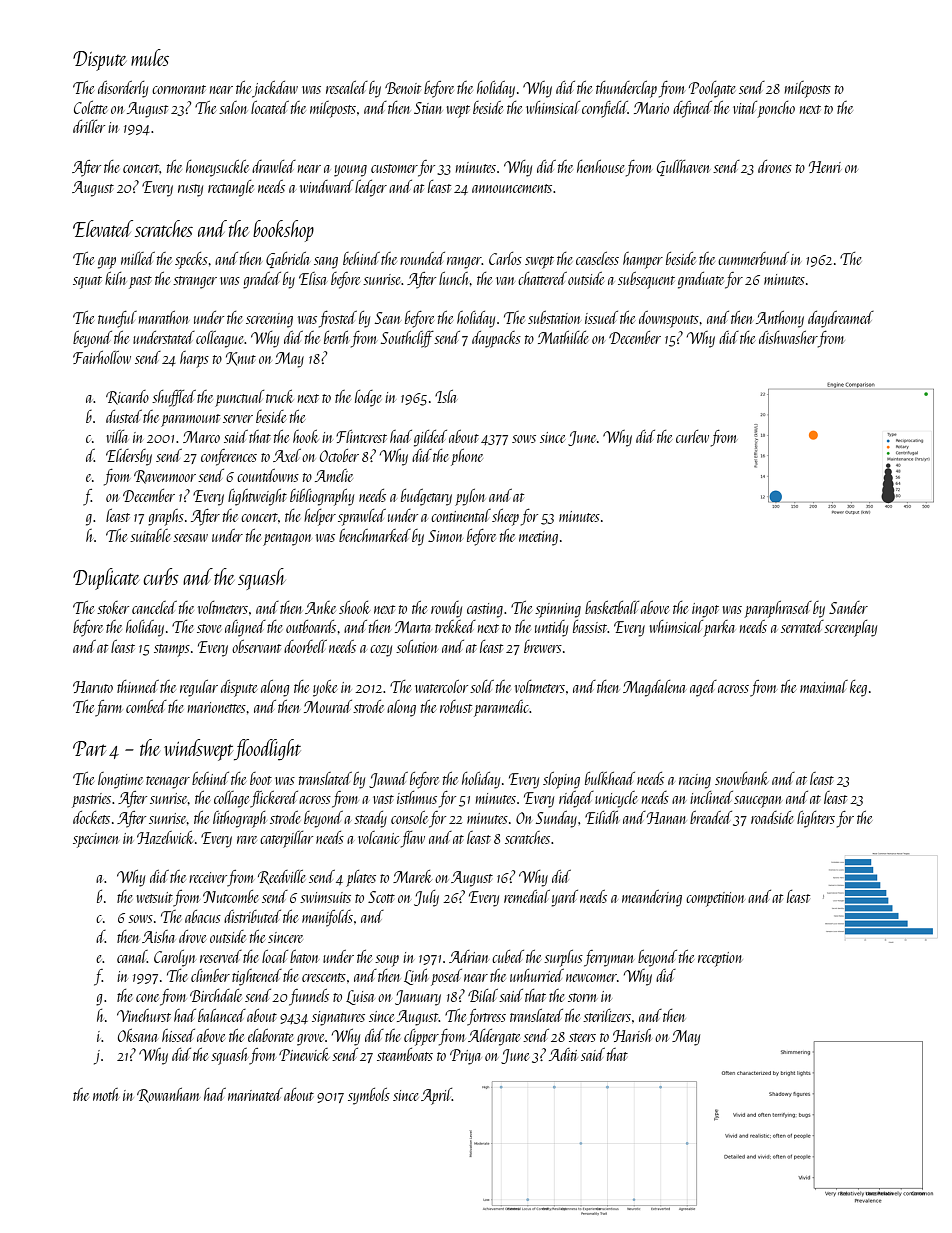  What do you see at coordinates (561, 780) in the document?
I see `sloping` at bounding box center [561, 780].
